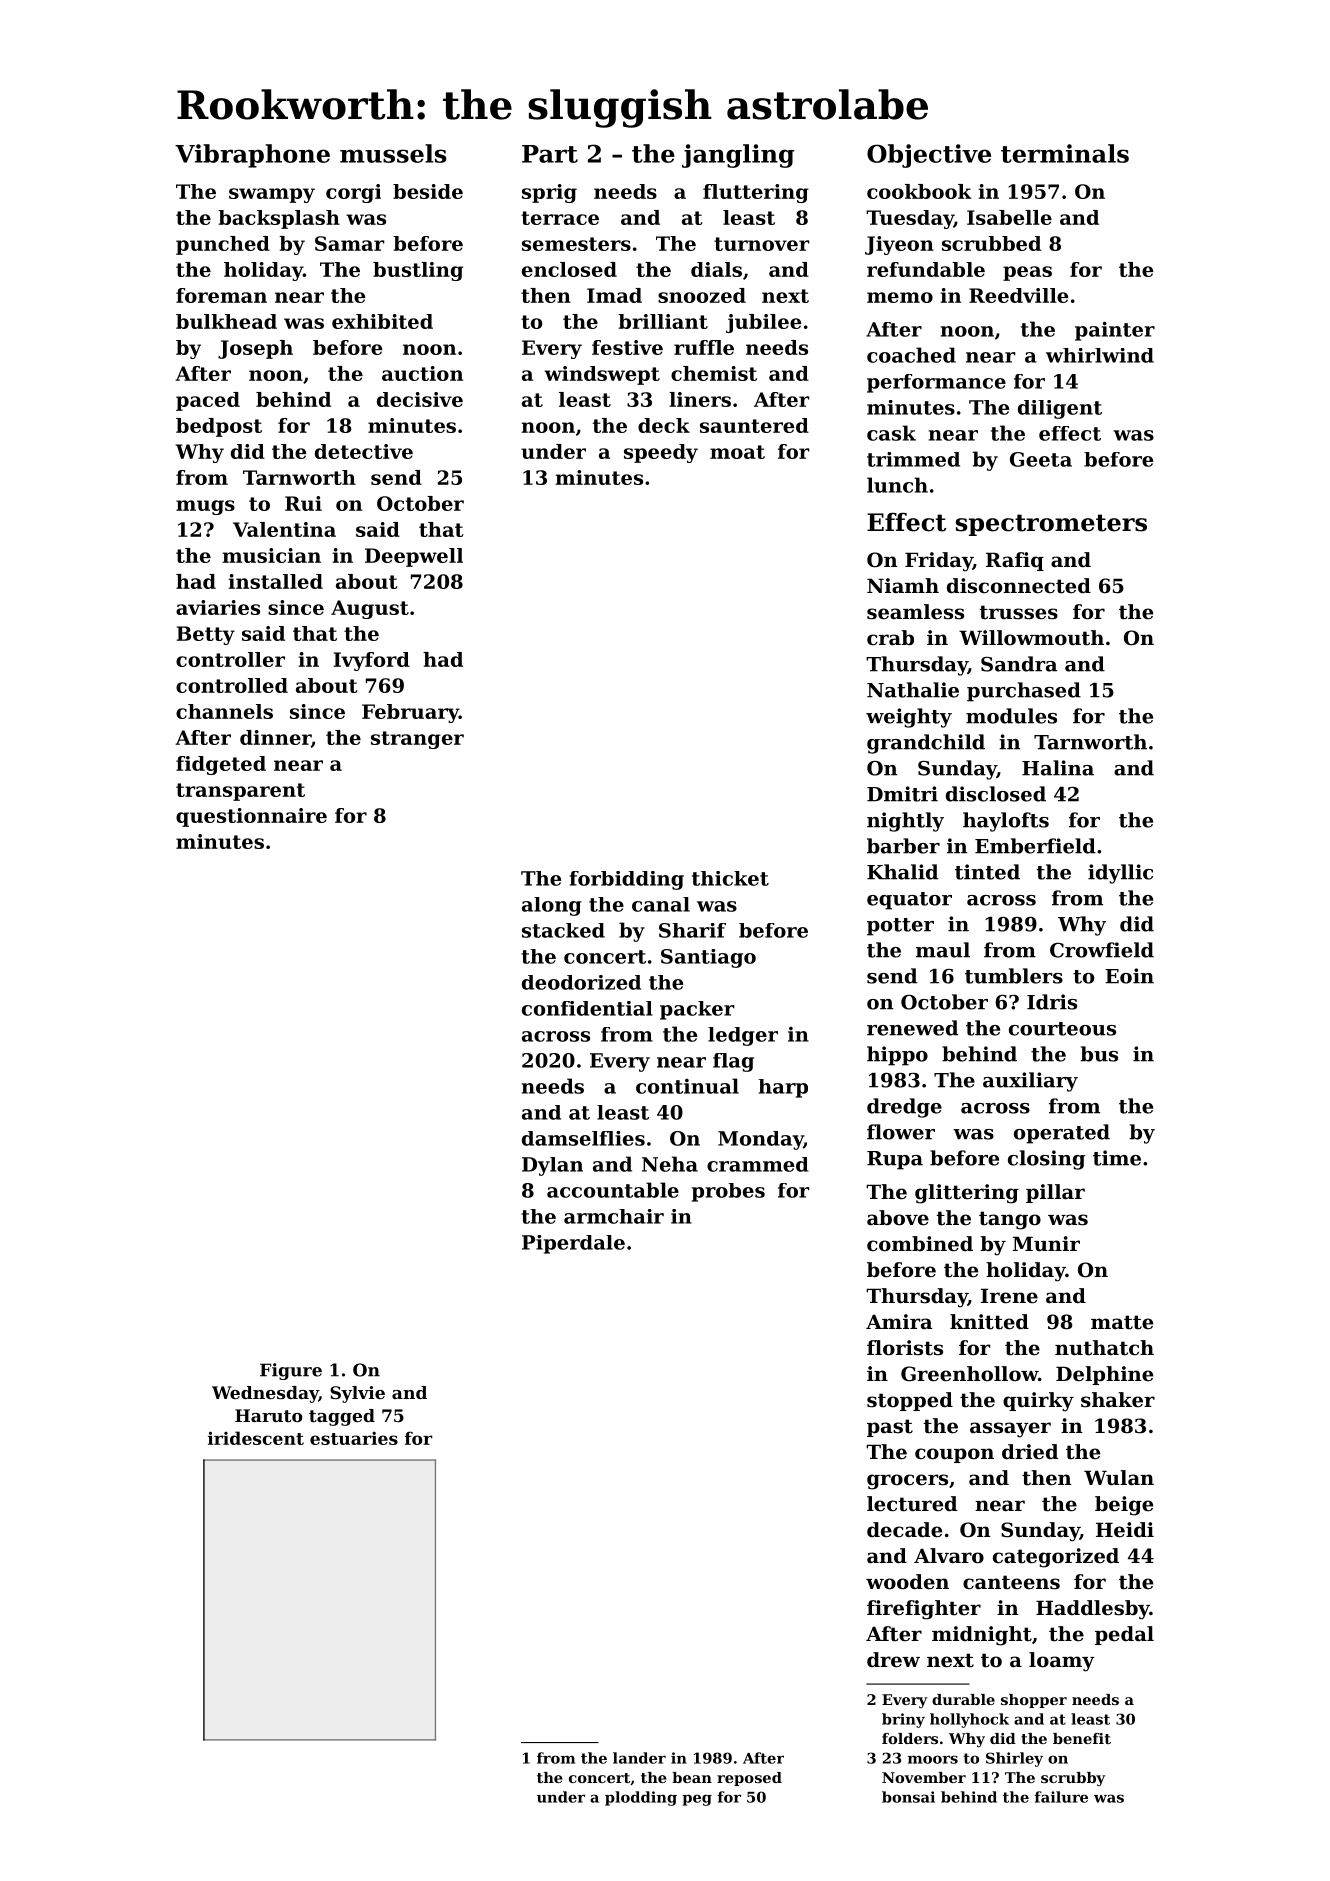  Describe the element at coordinates (614, 295) in the page. I see `Imad` at that location.
